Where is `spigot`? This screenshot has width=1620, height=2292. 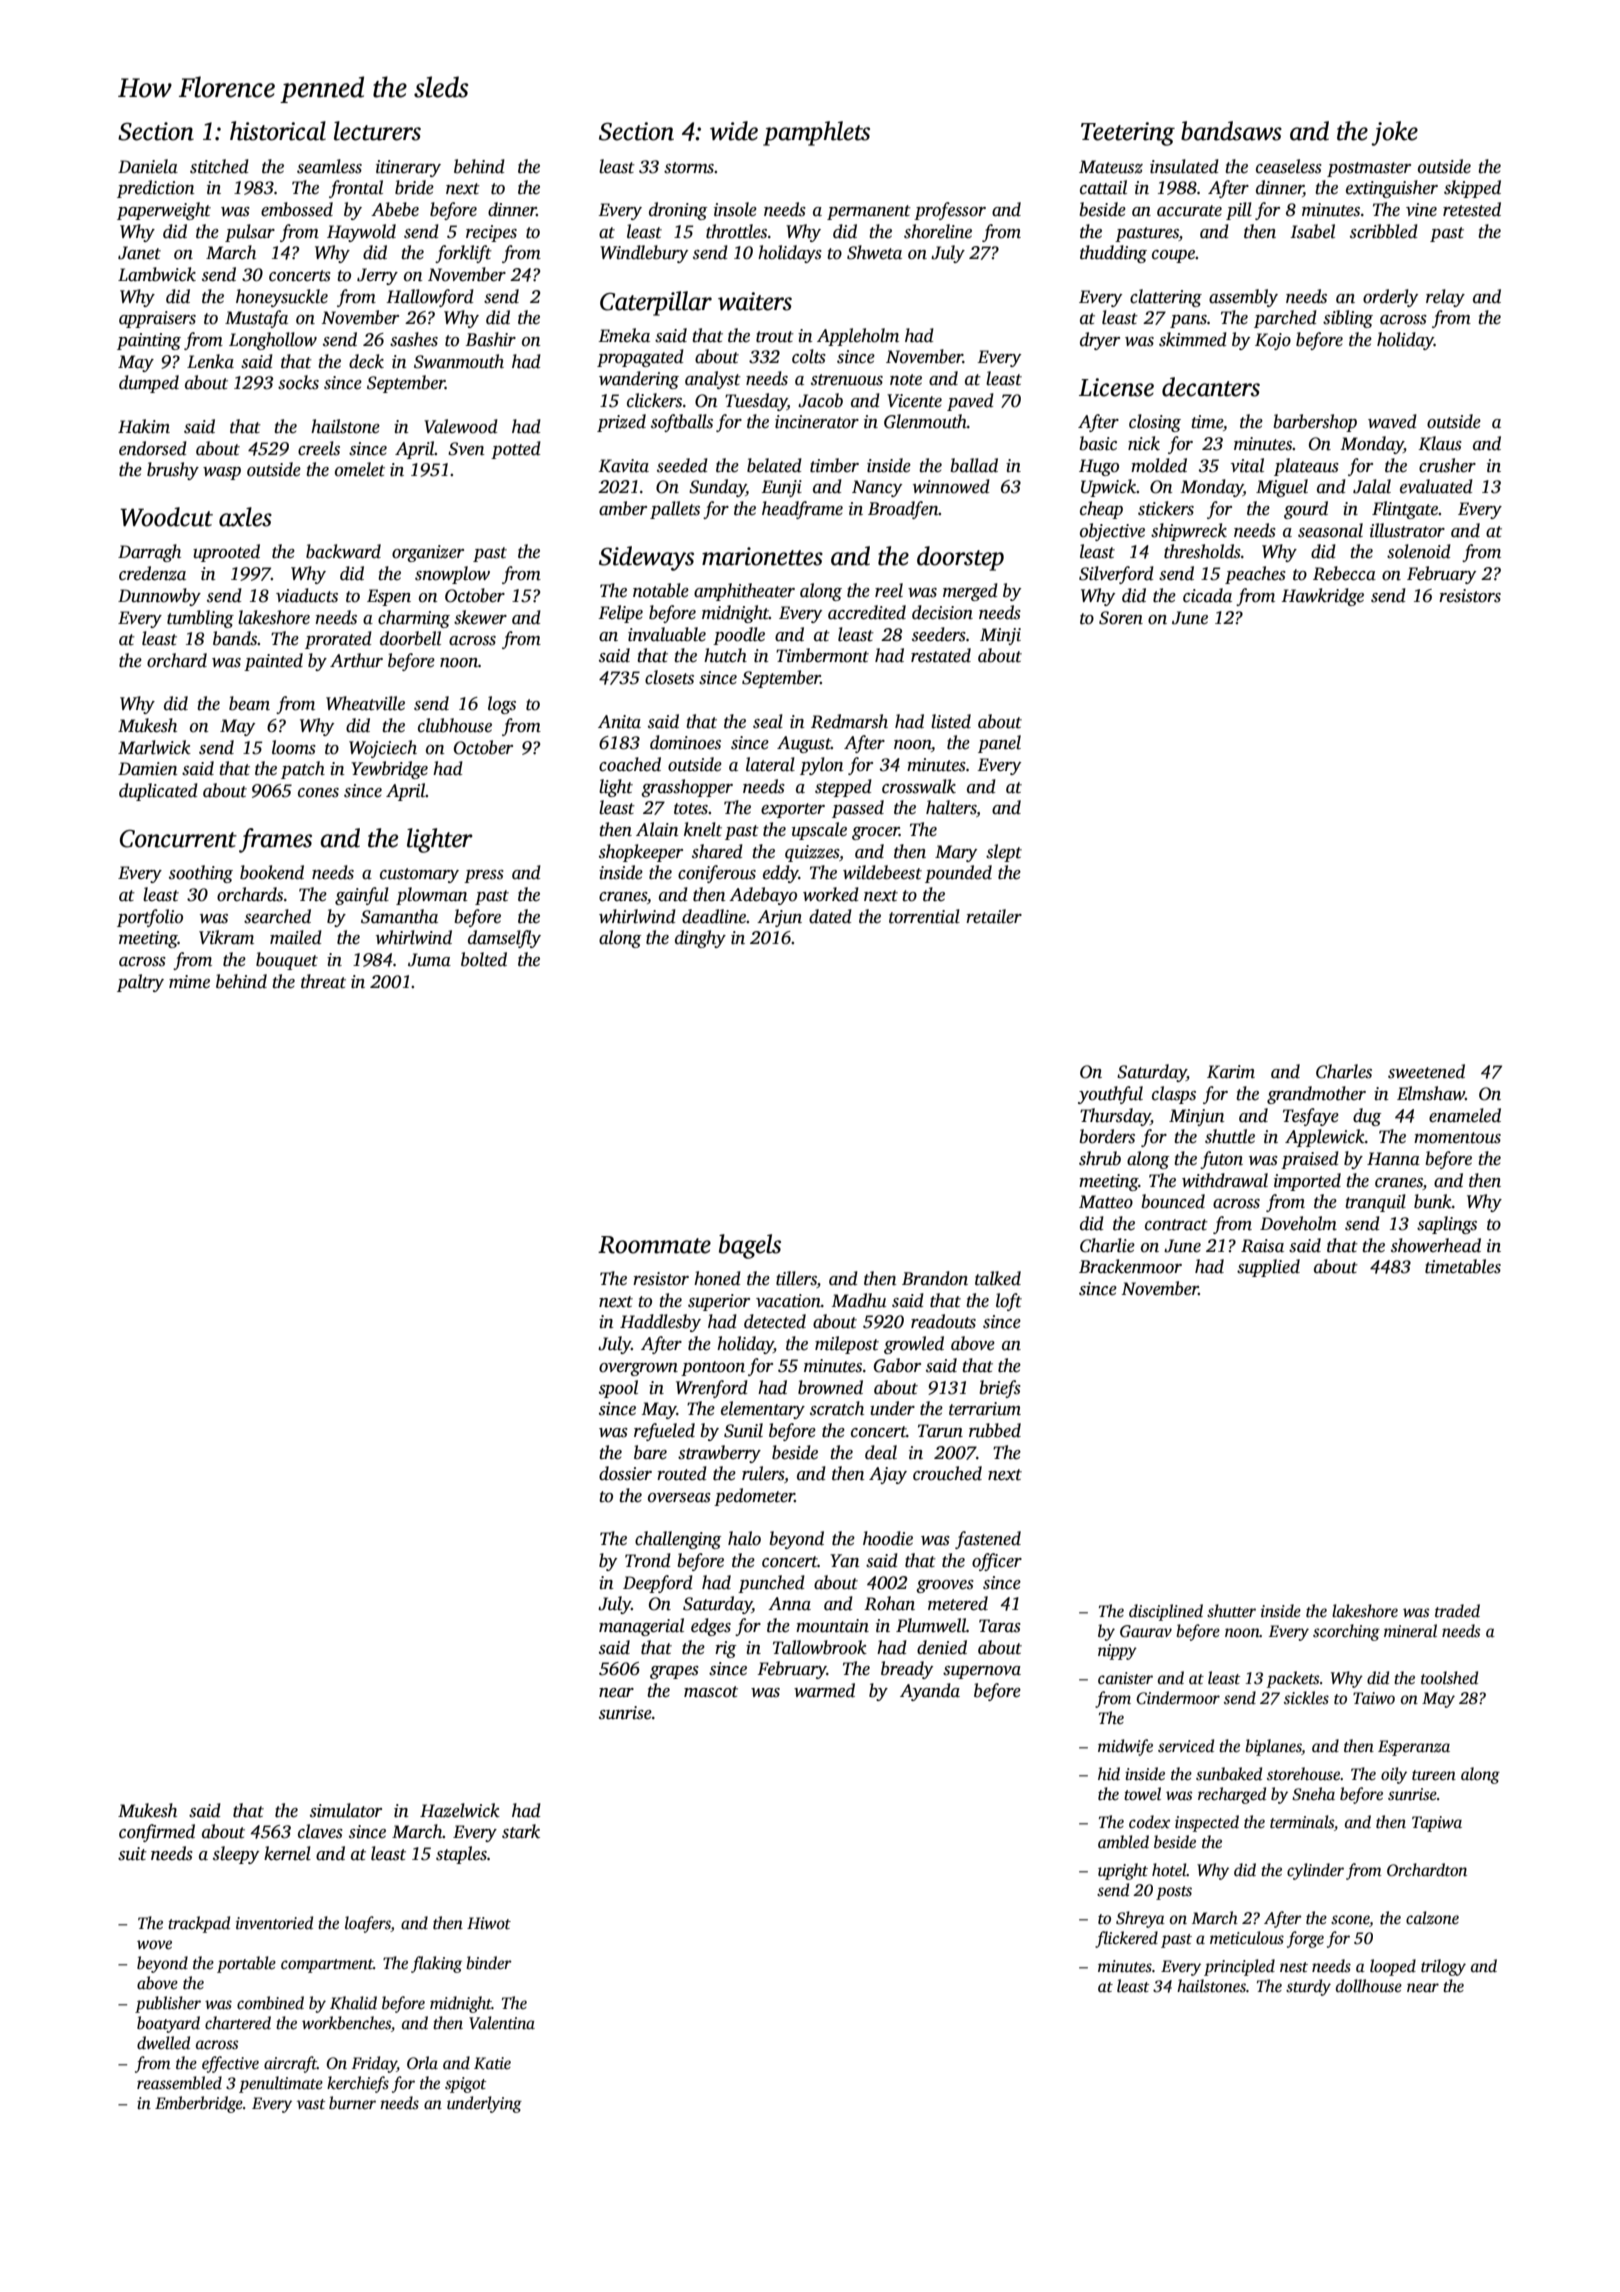 spigot is located at coordinates (466, 2085).
